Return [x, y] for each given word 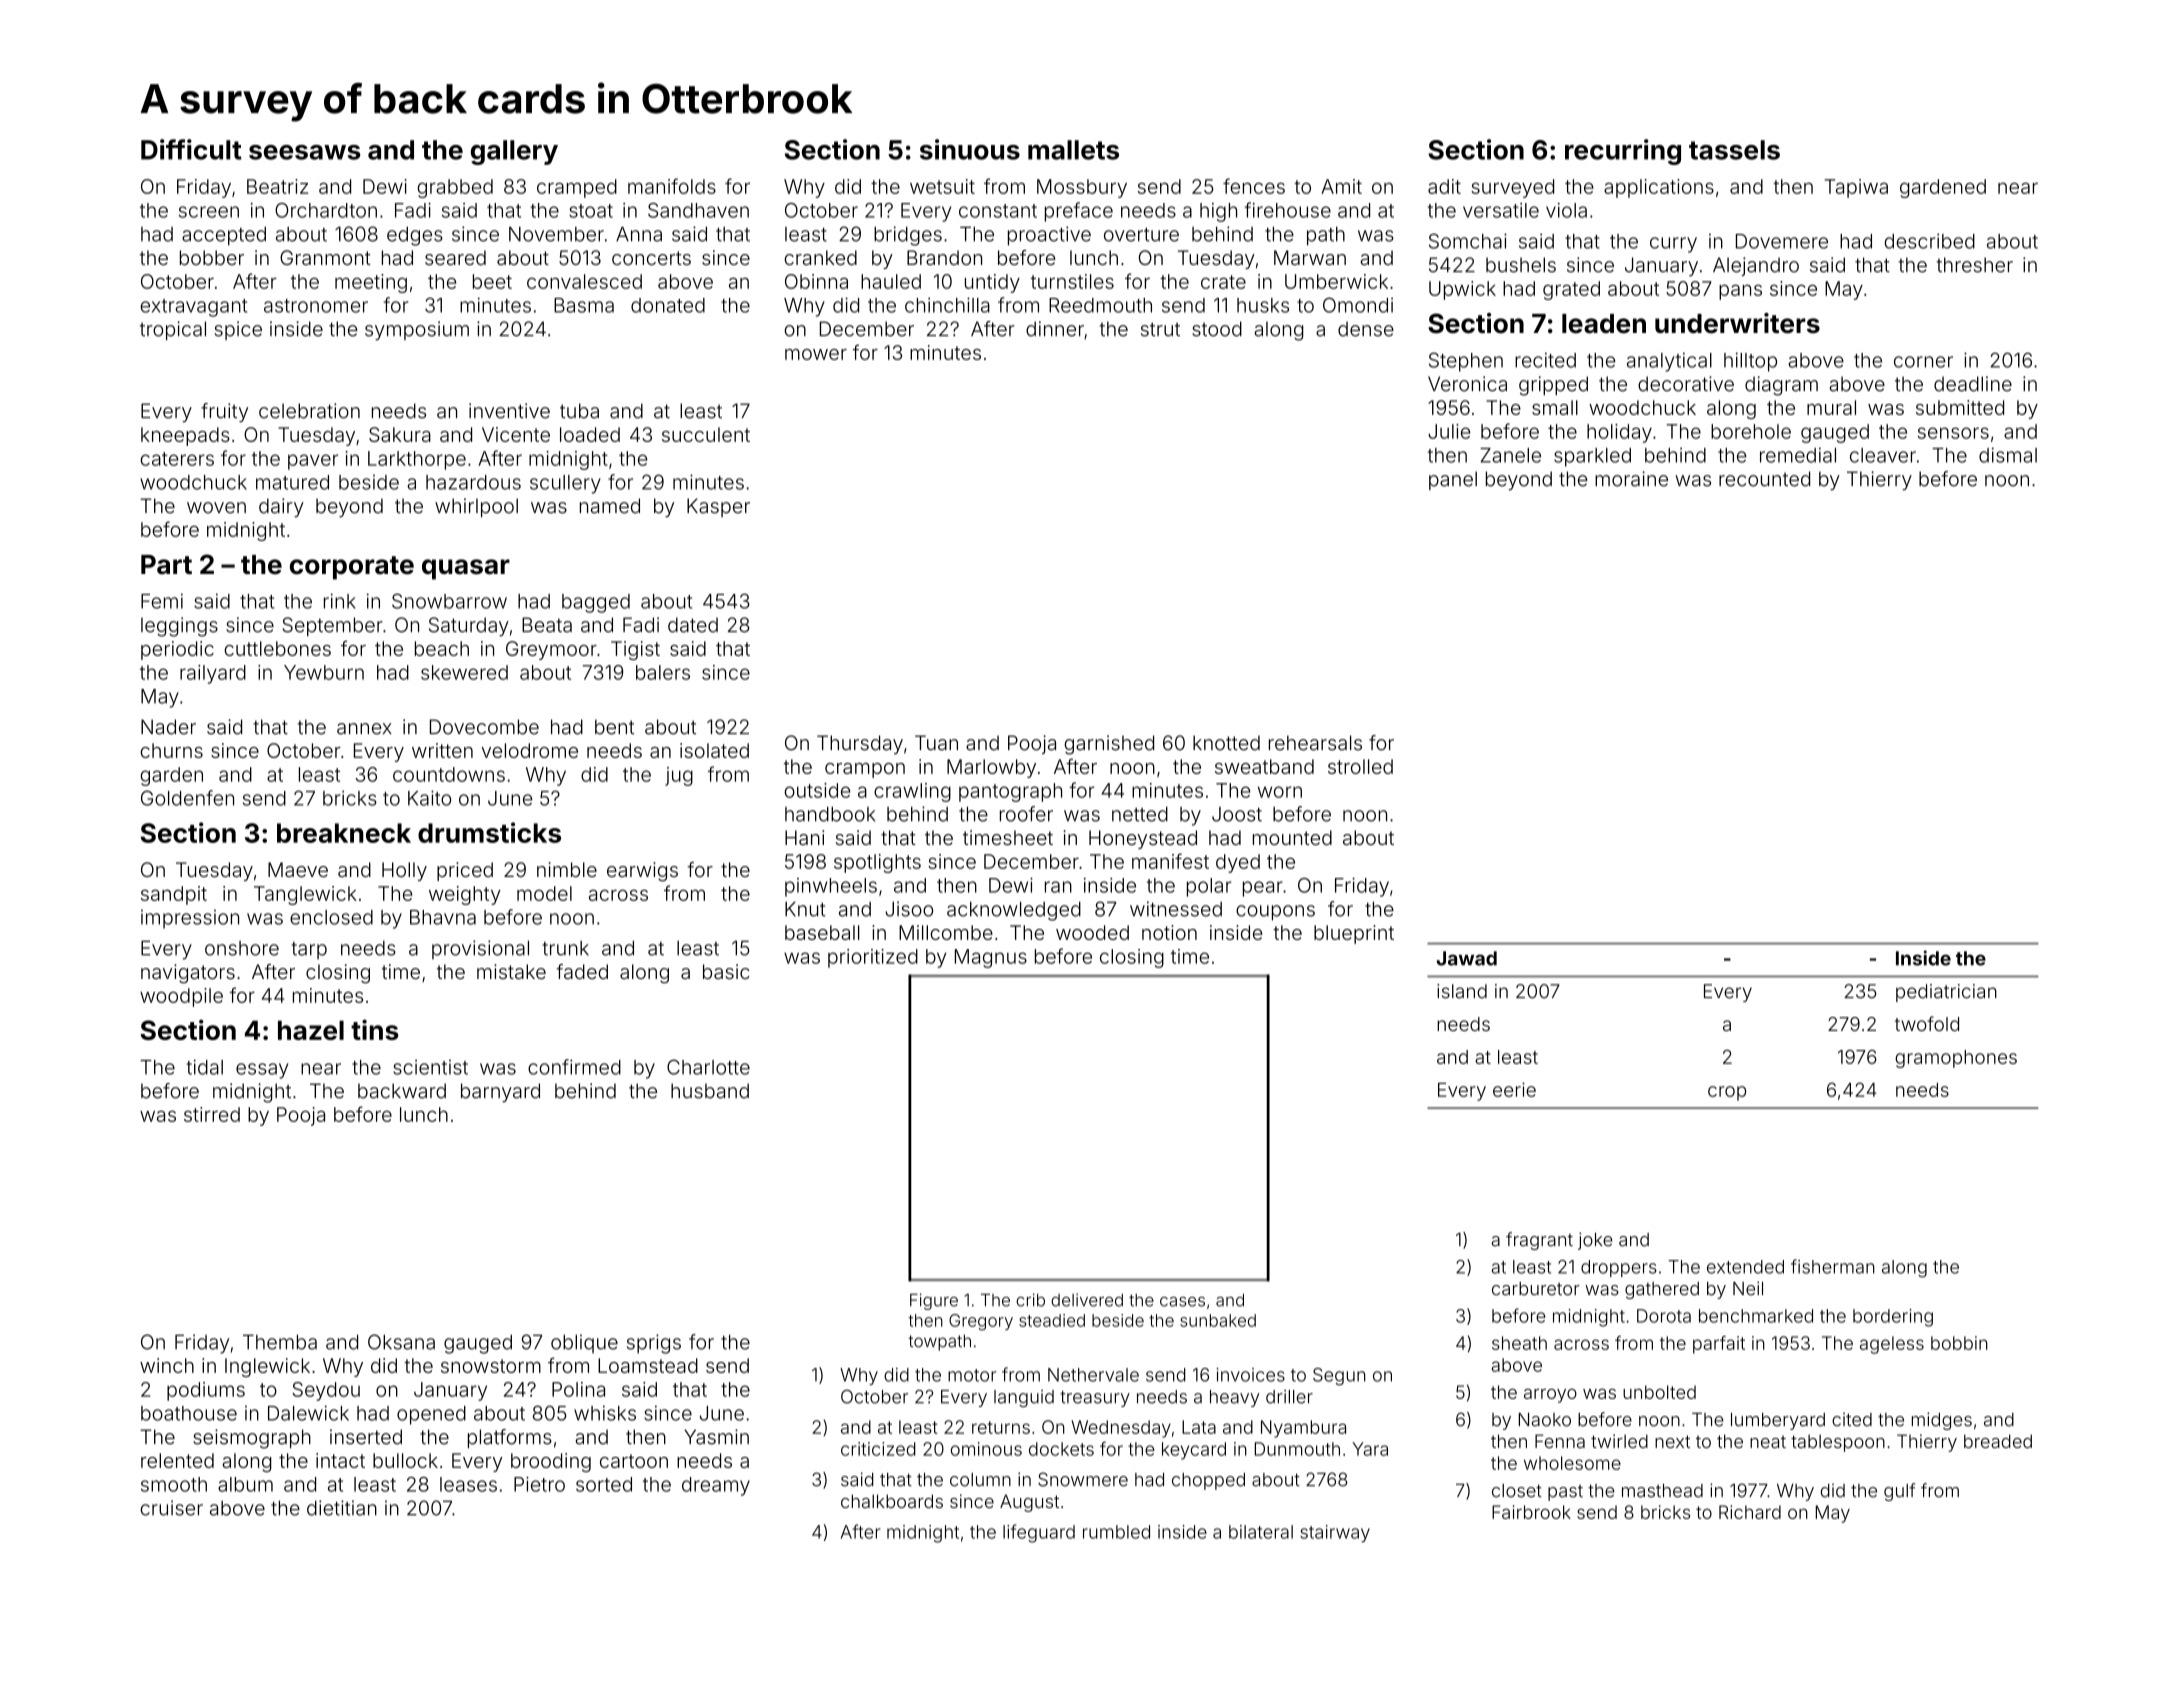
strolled [1360, 766]
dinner [1055, 329]
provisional [480, 949]
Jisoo [909, 909]
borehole [1751, 431]
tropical [173, 330]
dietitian [342, 1508]
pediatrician [1946, 993]
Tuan [936, 743]
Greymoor [551, 650]
